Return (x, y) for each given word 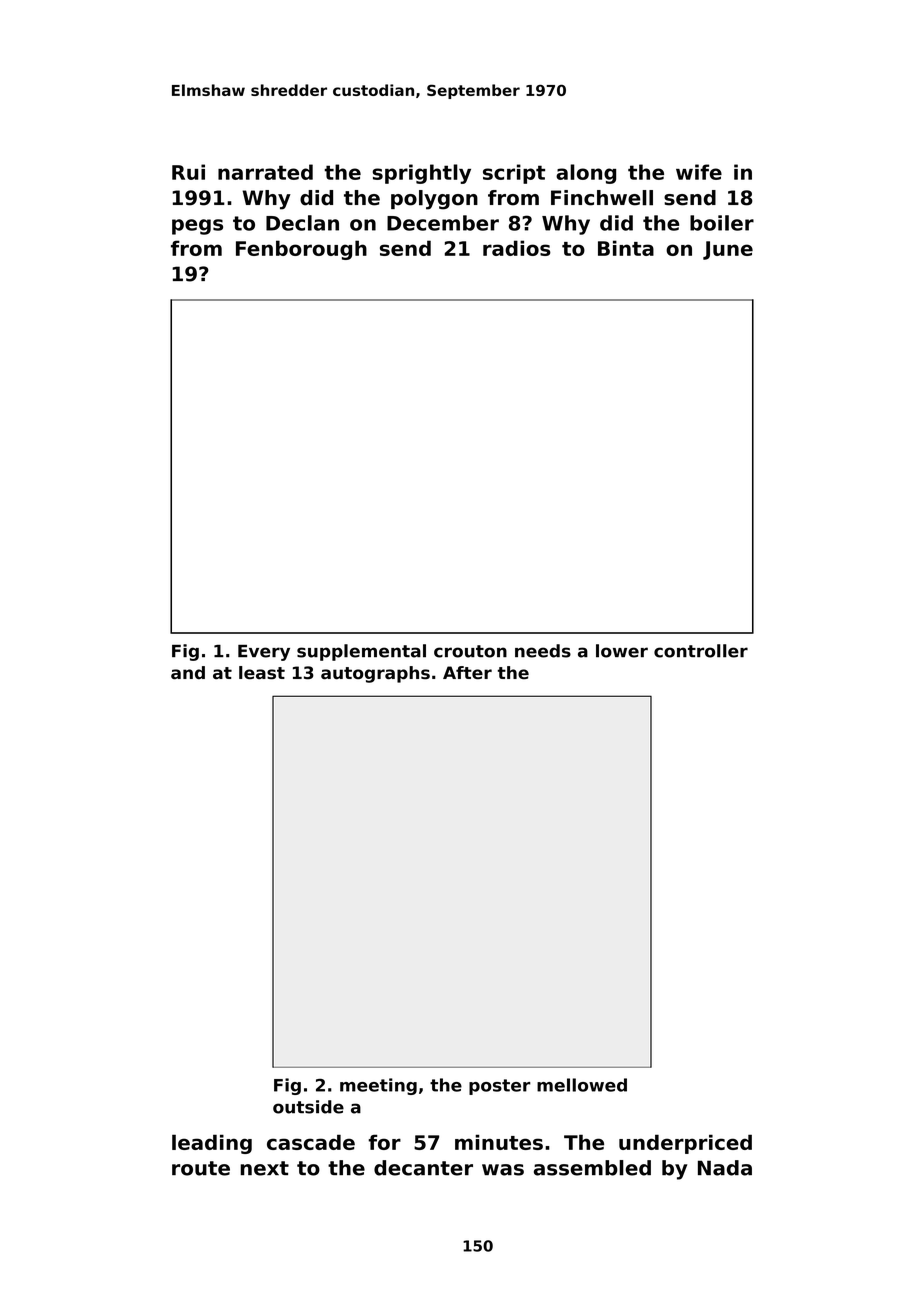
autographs (375, 674)
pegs (197, 227)
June (728, 250)
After (467, 673)
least (262, 673)
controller (701, 651)
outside (308, 1107)
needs (543, 651)
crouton (470, 651)
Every (264, 653)
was (503, 1170)
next (264, 1168)
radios (517, 248)
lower (622, 651)
